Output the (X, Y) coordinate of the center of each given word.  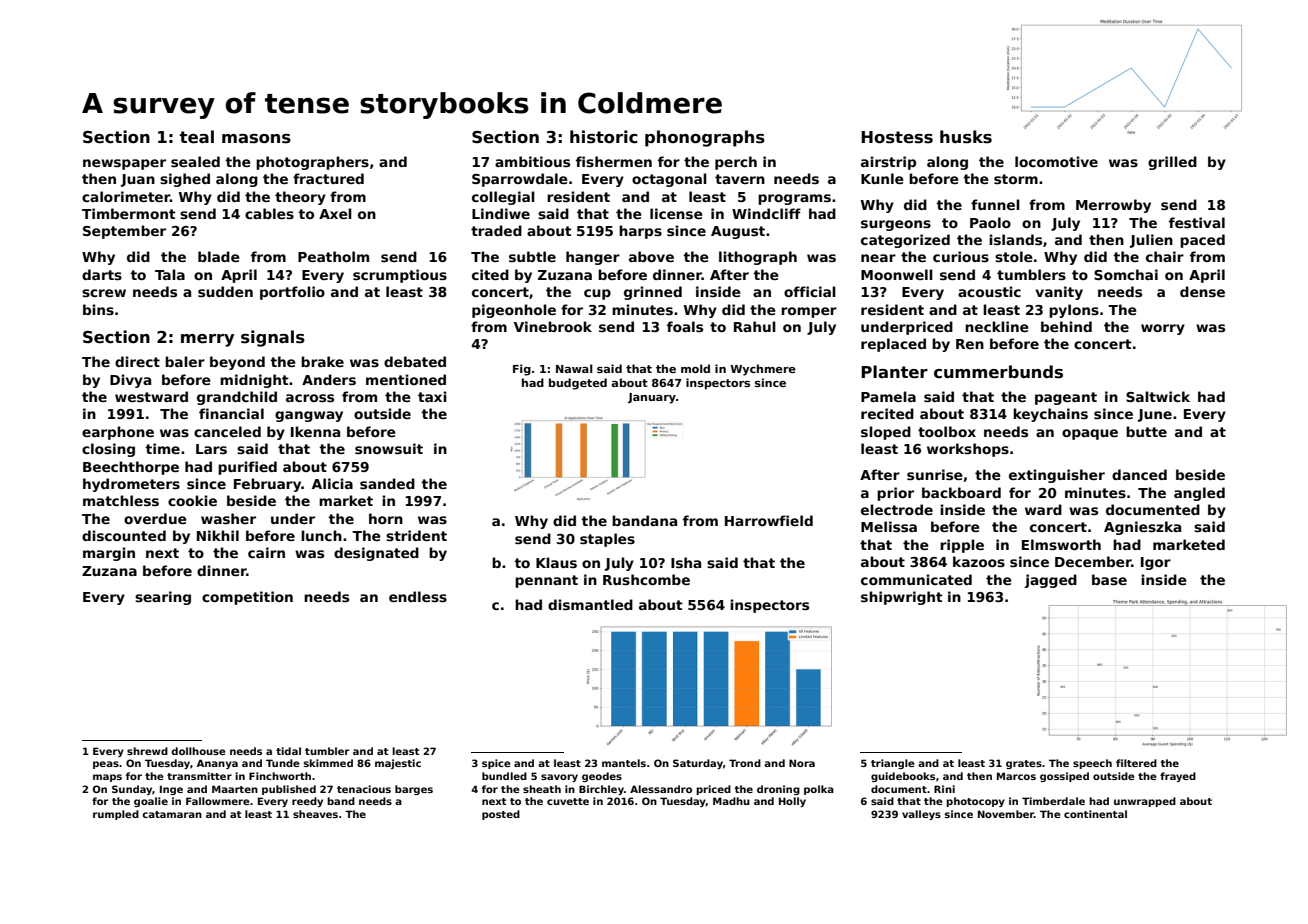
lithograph (758, 258)
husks (966, 137)
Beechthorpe (131, 468)
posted (501, 815)
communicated (916, 579)
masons (256, 139)
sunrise (935, 474)
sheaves (315, 814)
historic (604, 137)
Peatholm (333, 256)
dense (1202, 291)
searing (163, 598)
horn (386, 518)
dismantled (590, 604)
